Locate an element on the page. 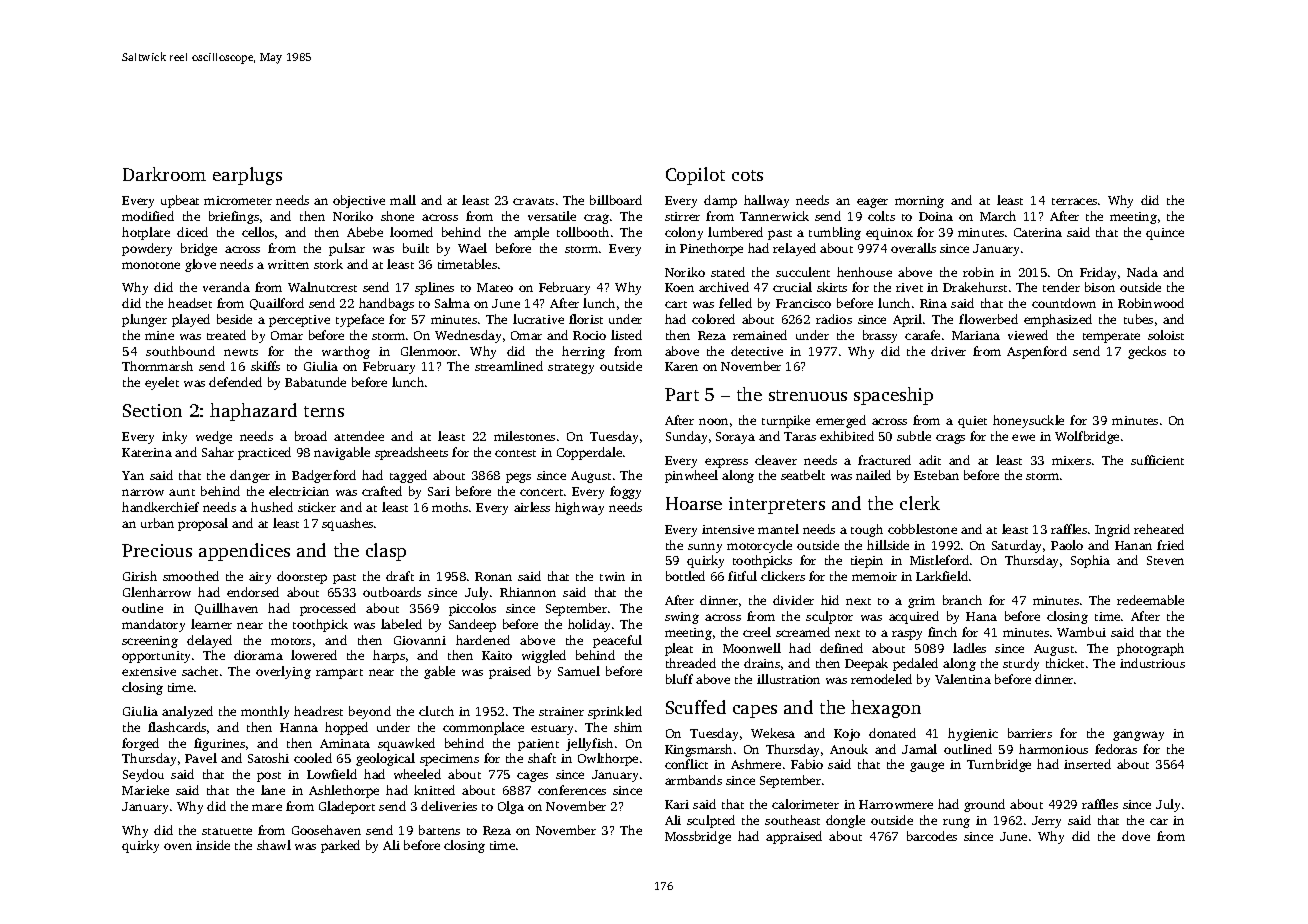 The height and width of the document is (924, 1308). extensive is located at coordinates (149, 671).
